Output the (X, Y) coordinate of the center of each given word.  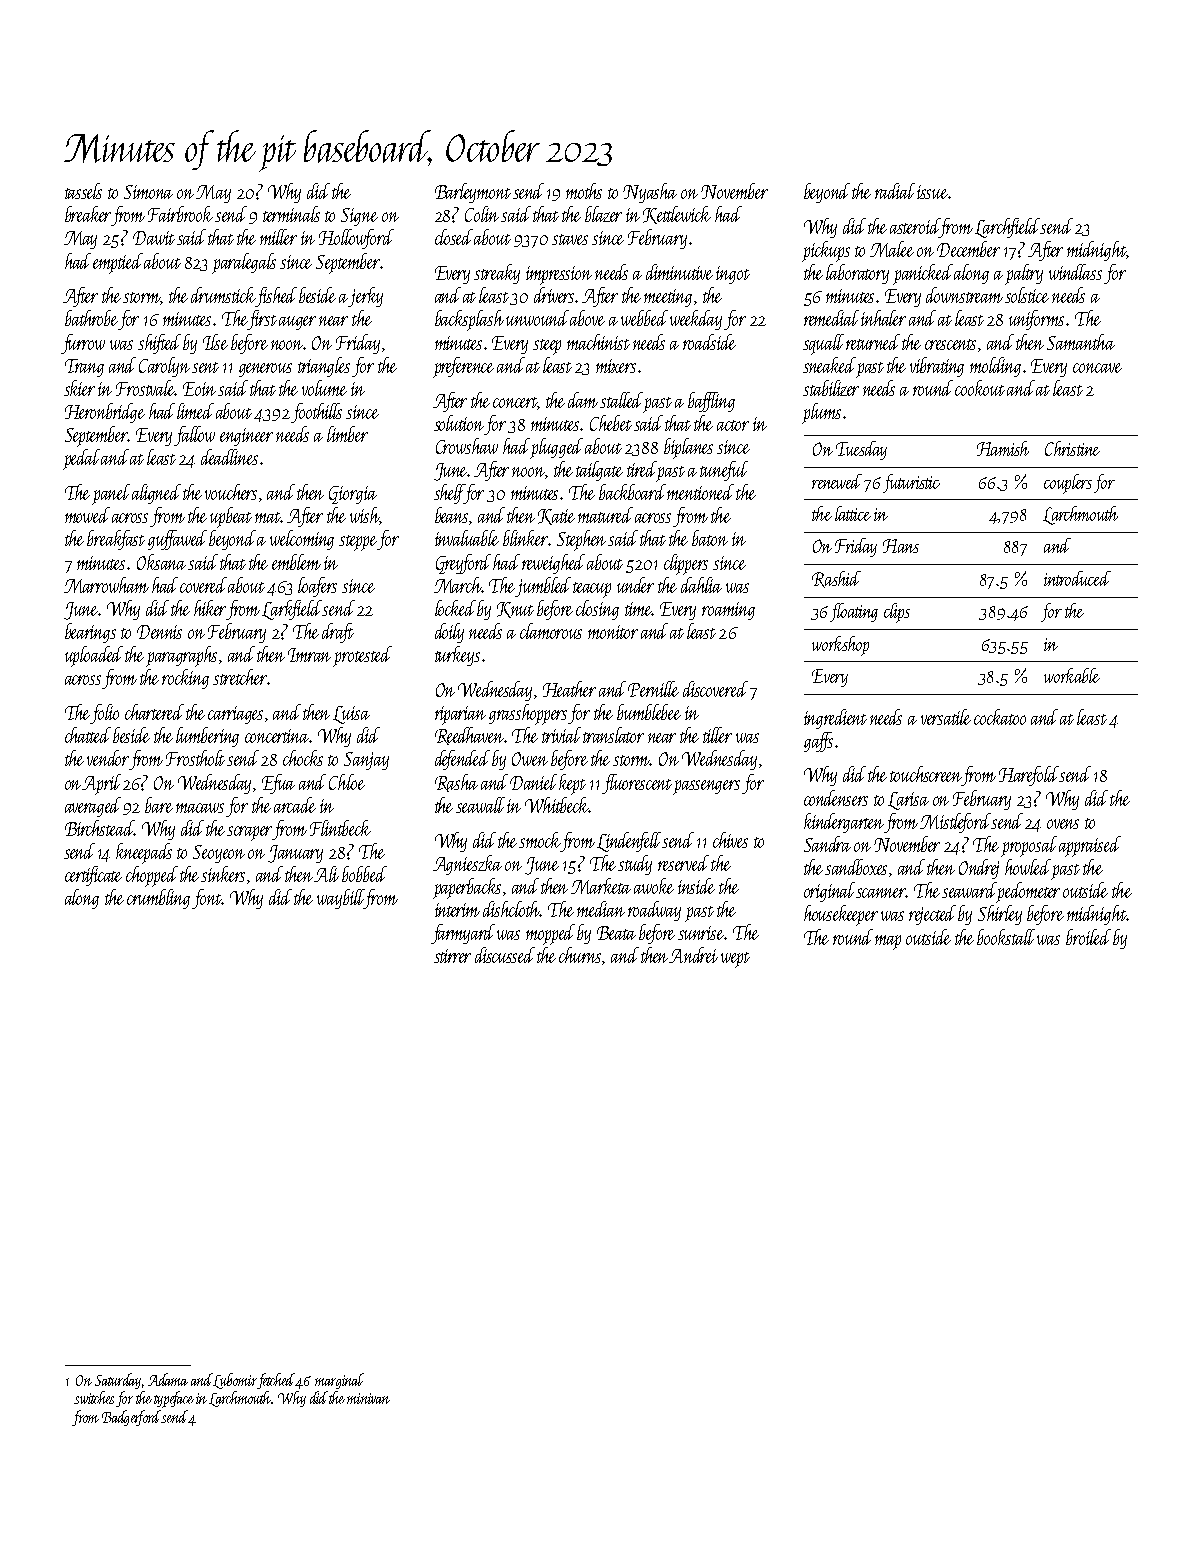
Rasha (456, 783)
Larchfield (1008, 228)
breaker (88, 214)
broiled (1088, 937)
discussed (505, 955)
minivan (368, 1398)
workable (1072, 675)
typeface (174, 1399)
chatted (88, 735)
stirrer (452, 956)
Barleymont (473, 193)
